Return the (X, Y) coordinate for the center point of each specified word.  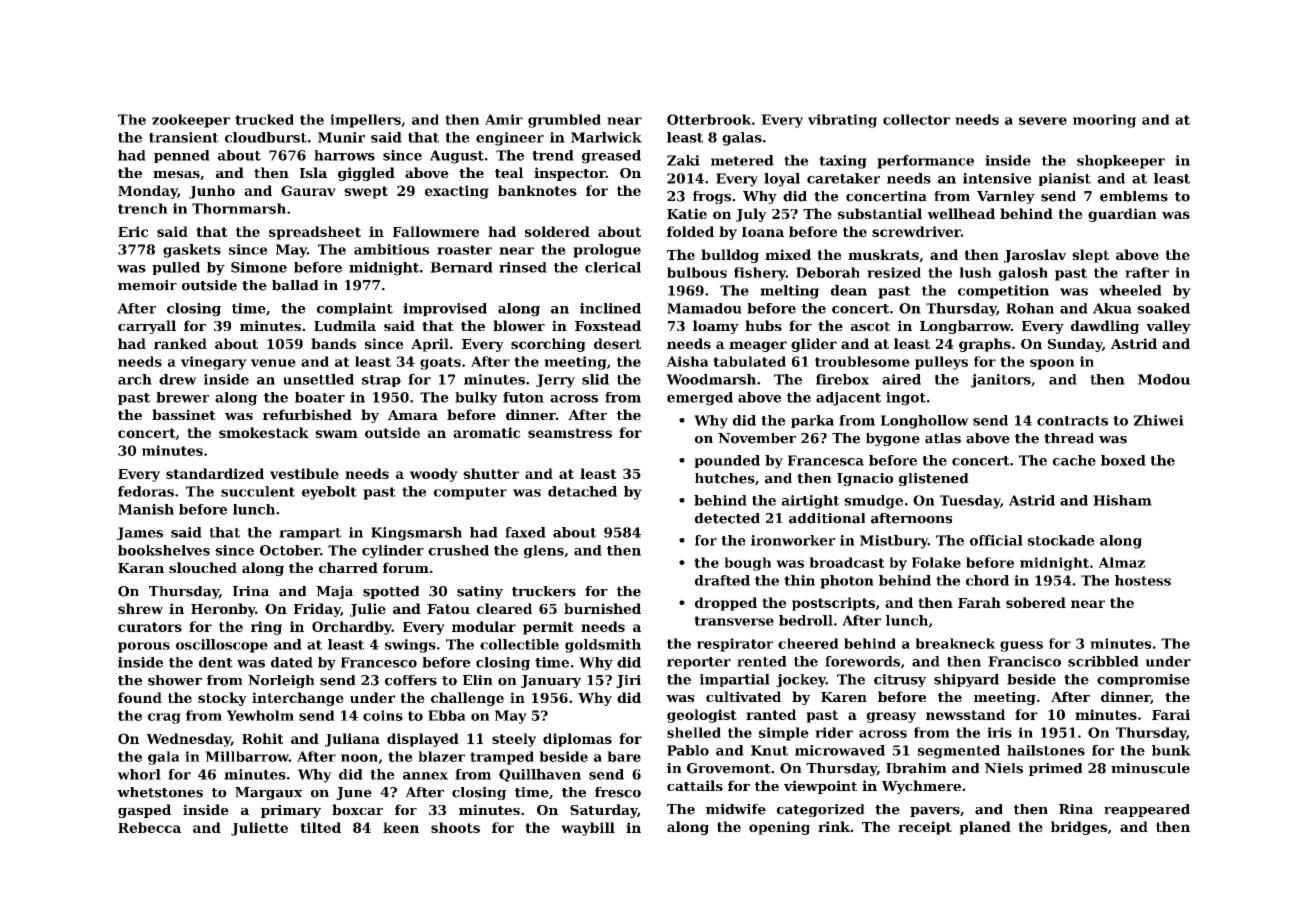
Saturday (603, 811)
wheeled (1130, 290)
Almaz (1121, 562)
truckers (544, 591)
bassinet (184, 414)
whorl (139, 774)
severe (1043, 121)
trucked (264, 119)
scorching (548, 345)
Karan (141, 568)
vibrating (842, 121)
